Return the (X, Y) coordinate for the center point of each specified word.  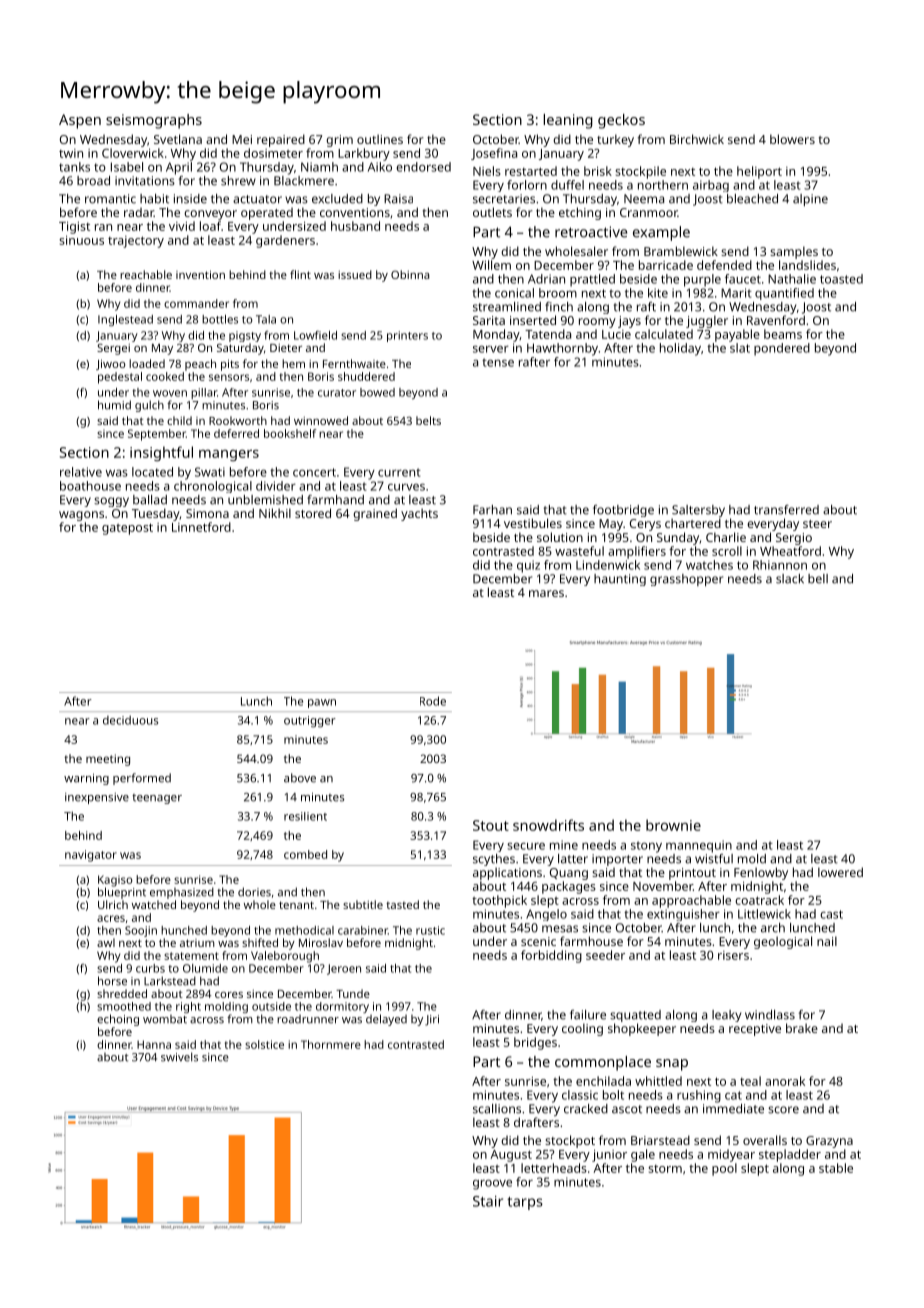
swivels (179, 1057)
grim (339, 141)
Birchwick (697, 139)
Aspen (80, 121)
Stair (488, 1201)
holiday (680, 349)
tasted (402, 904)
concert (314, 472)
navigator (91, 856)
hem (293, 363)
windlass (770, 1015)
